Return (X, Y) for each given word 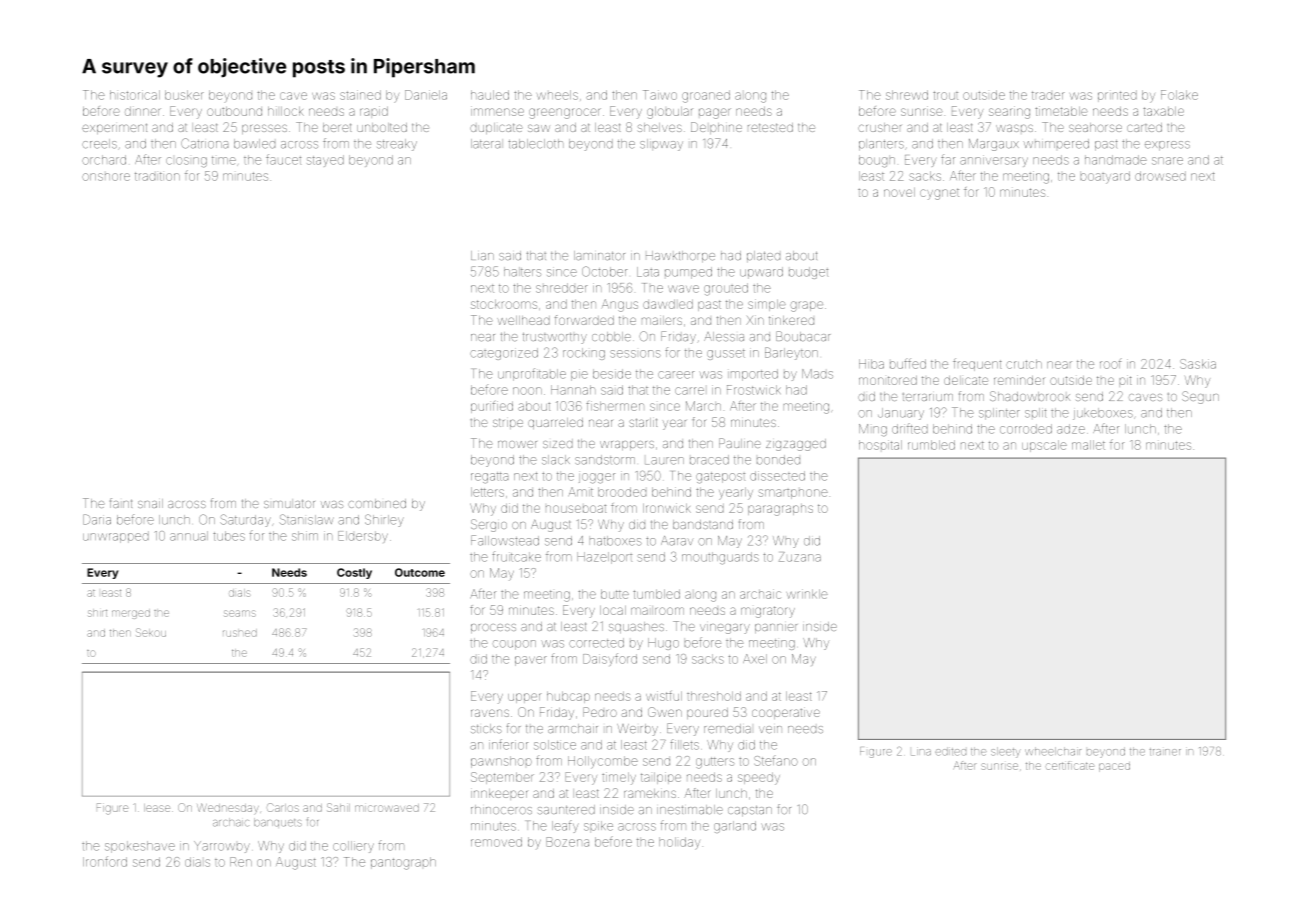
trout (945, 95)
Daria (97, 519)
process (493, 628)
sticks (486, 728)
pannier (776, 628)
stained (360, 95)
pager (715, 113)
